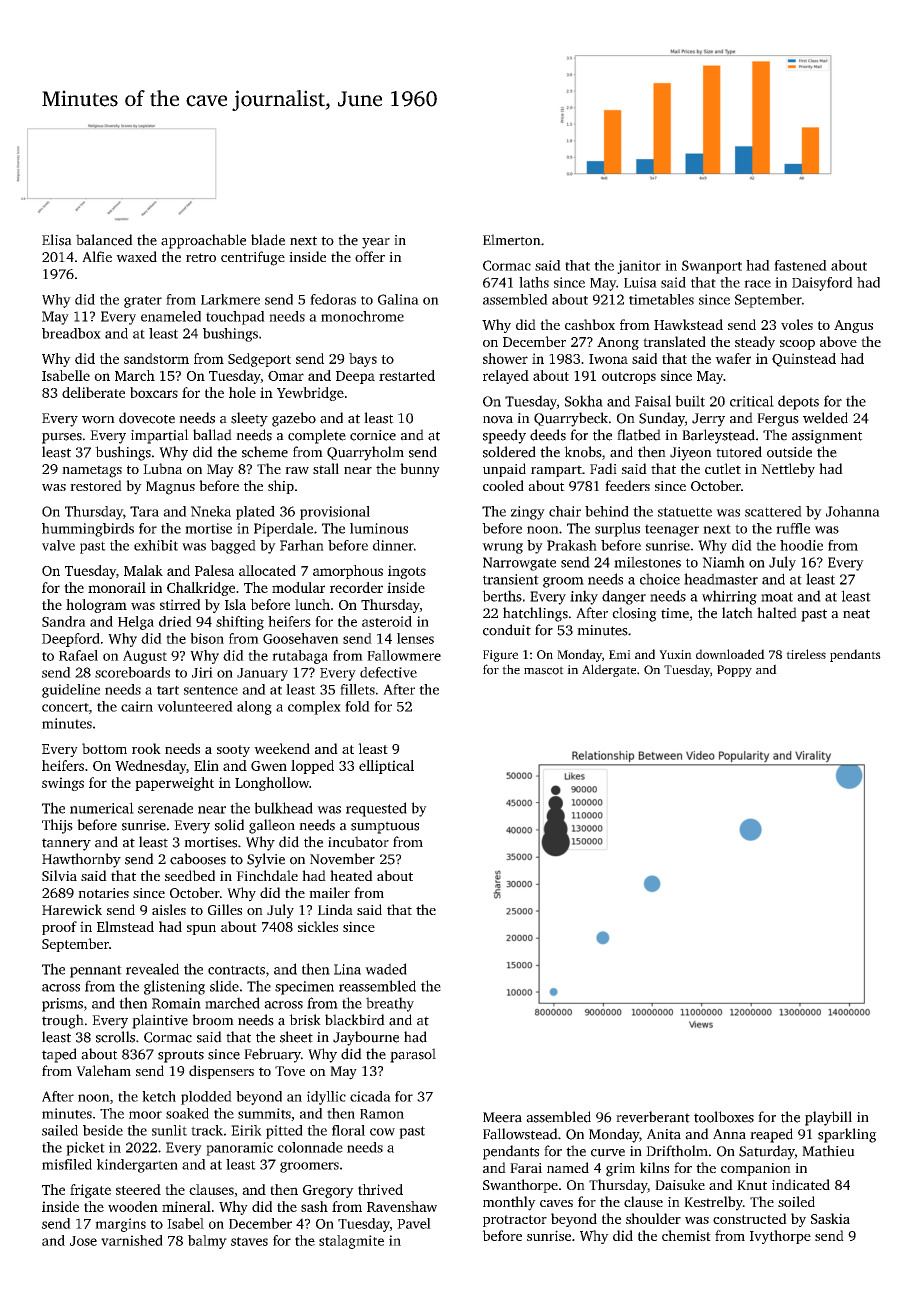 This screenshot has height=1308, width=924. Describe the element at coordinates (379, 528) in the screenshot. I see `luminous` at that location.
